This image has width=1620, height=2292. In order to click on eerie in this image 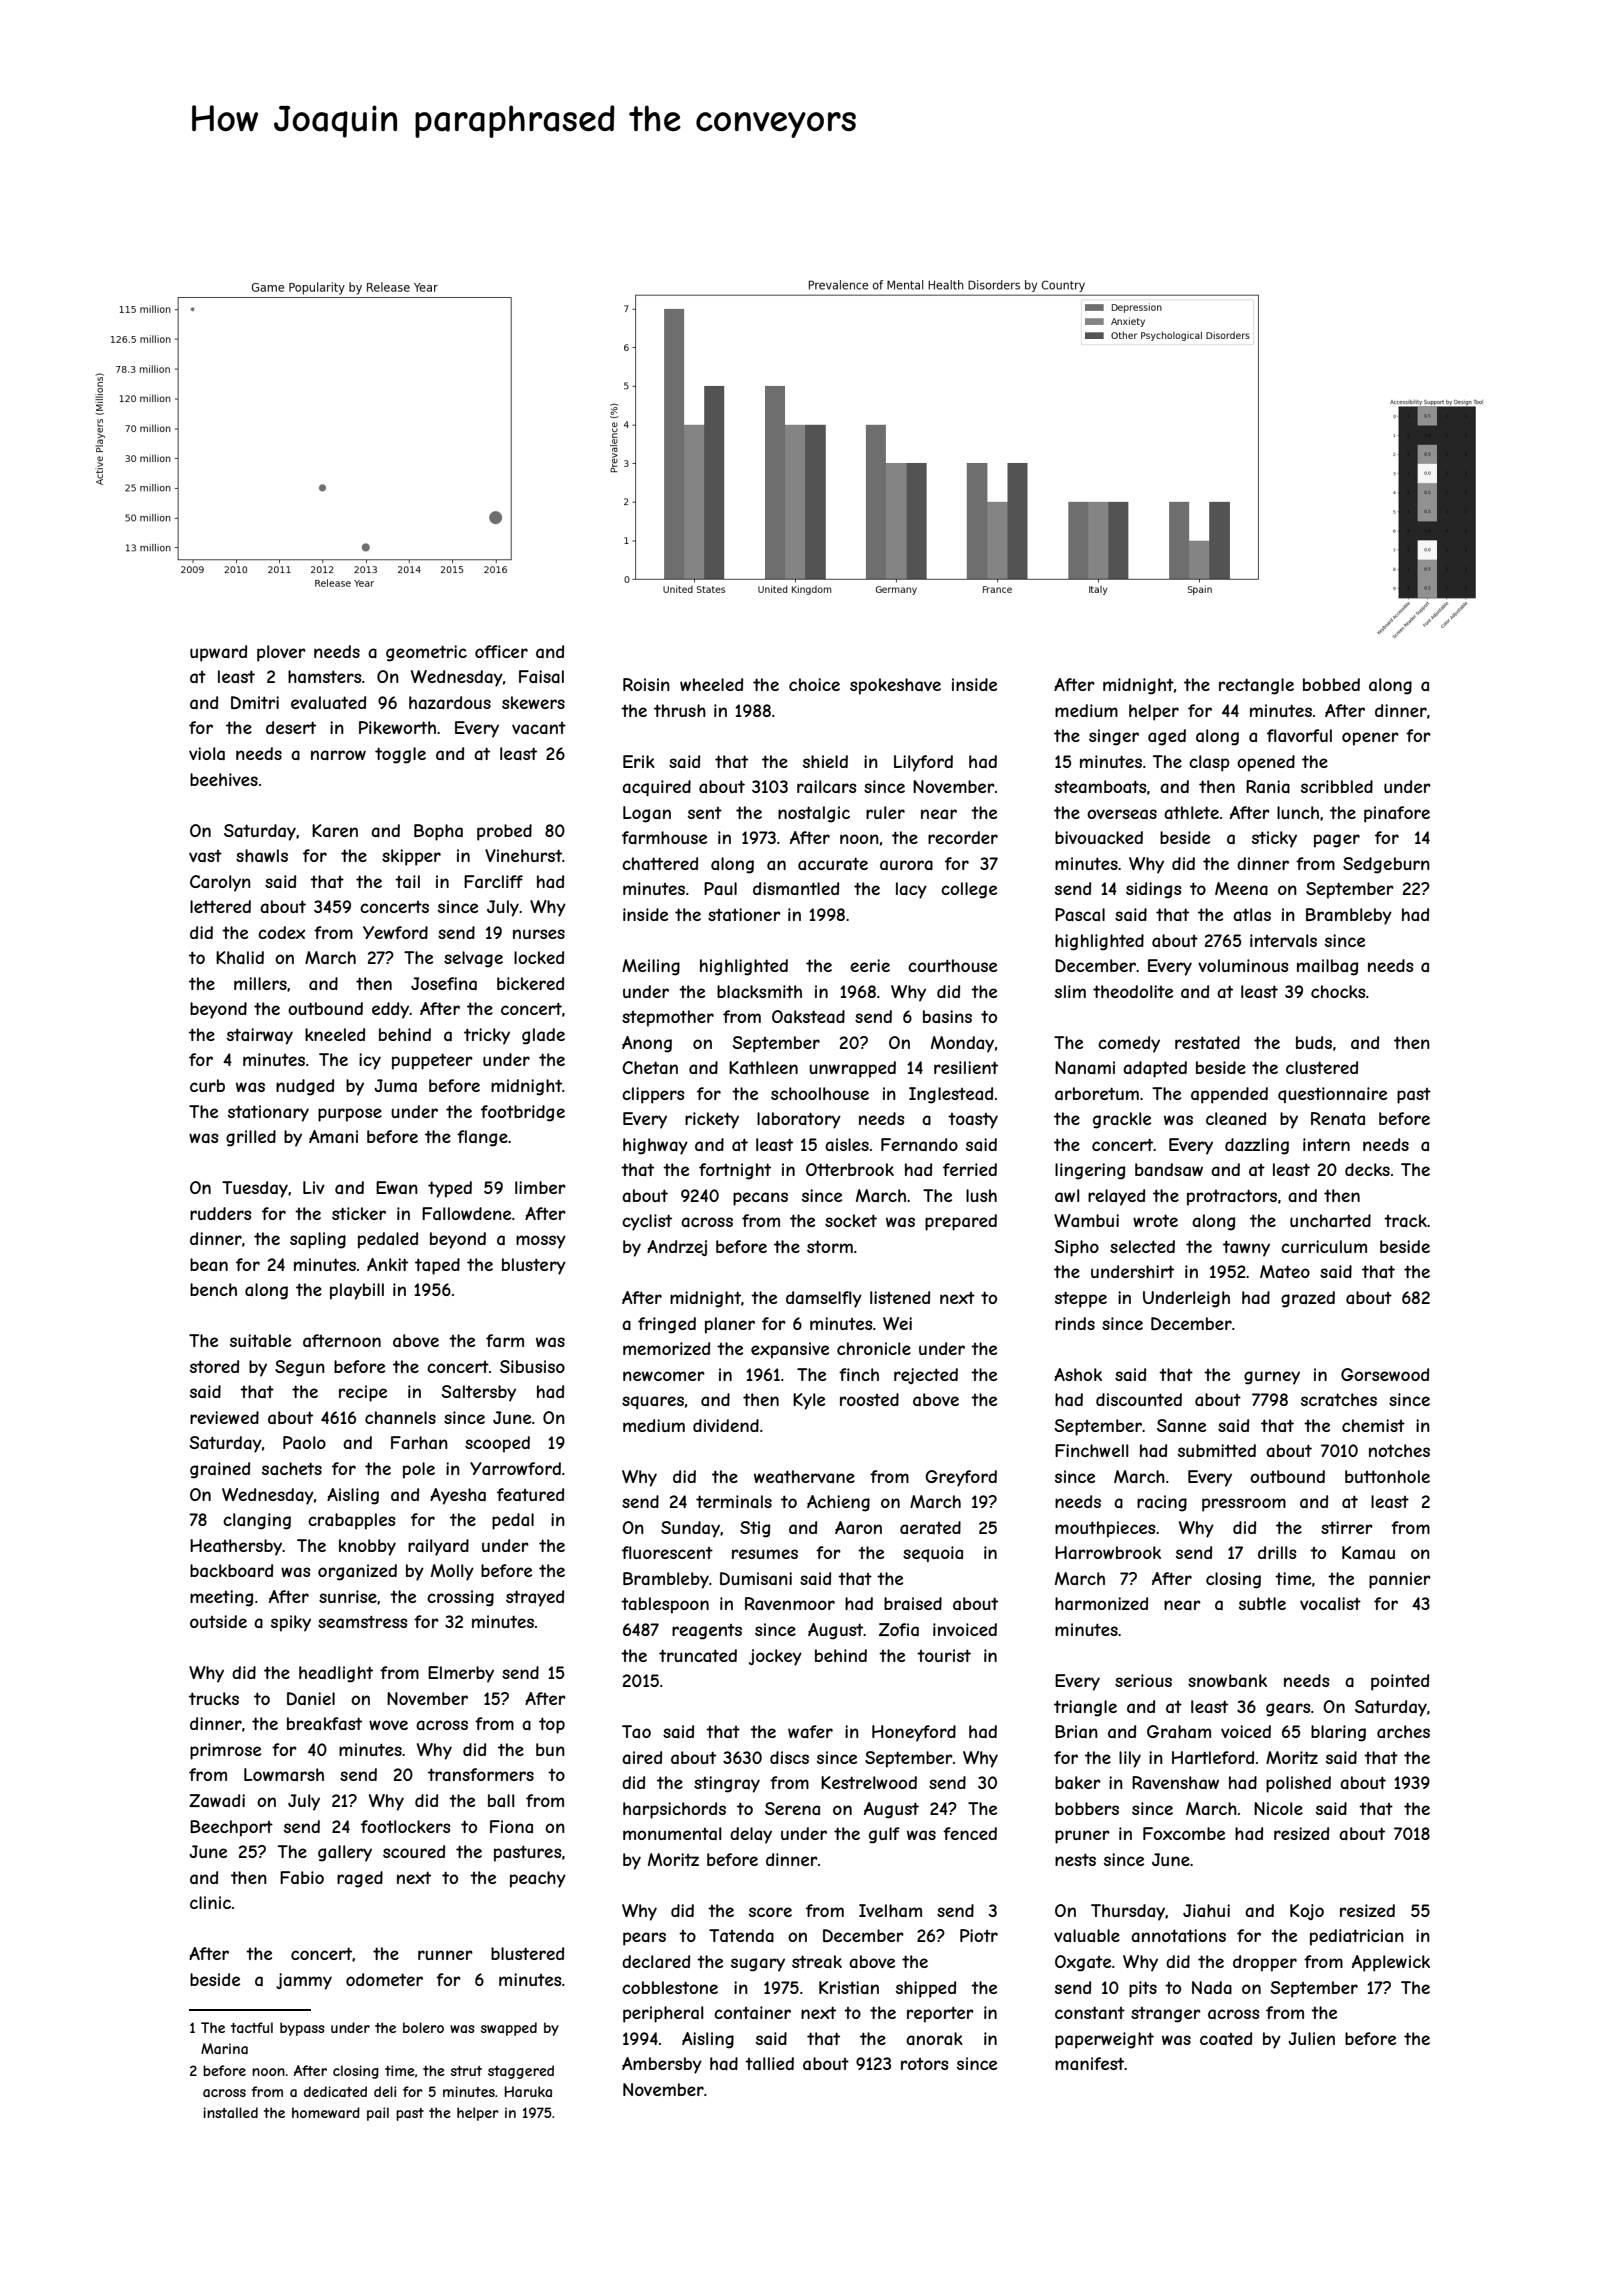, I will do `click(870, 965)`.
